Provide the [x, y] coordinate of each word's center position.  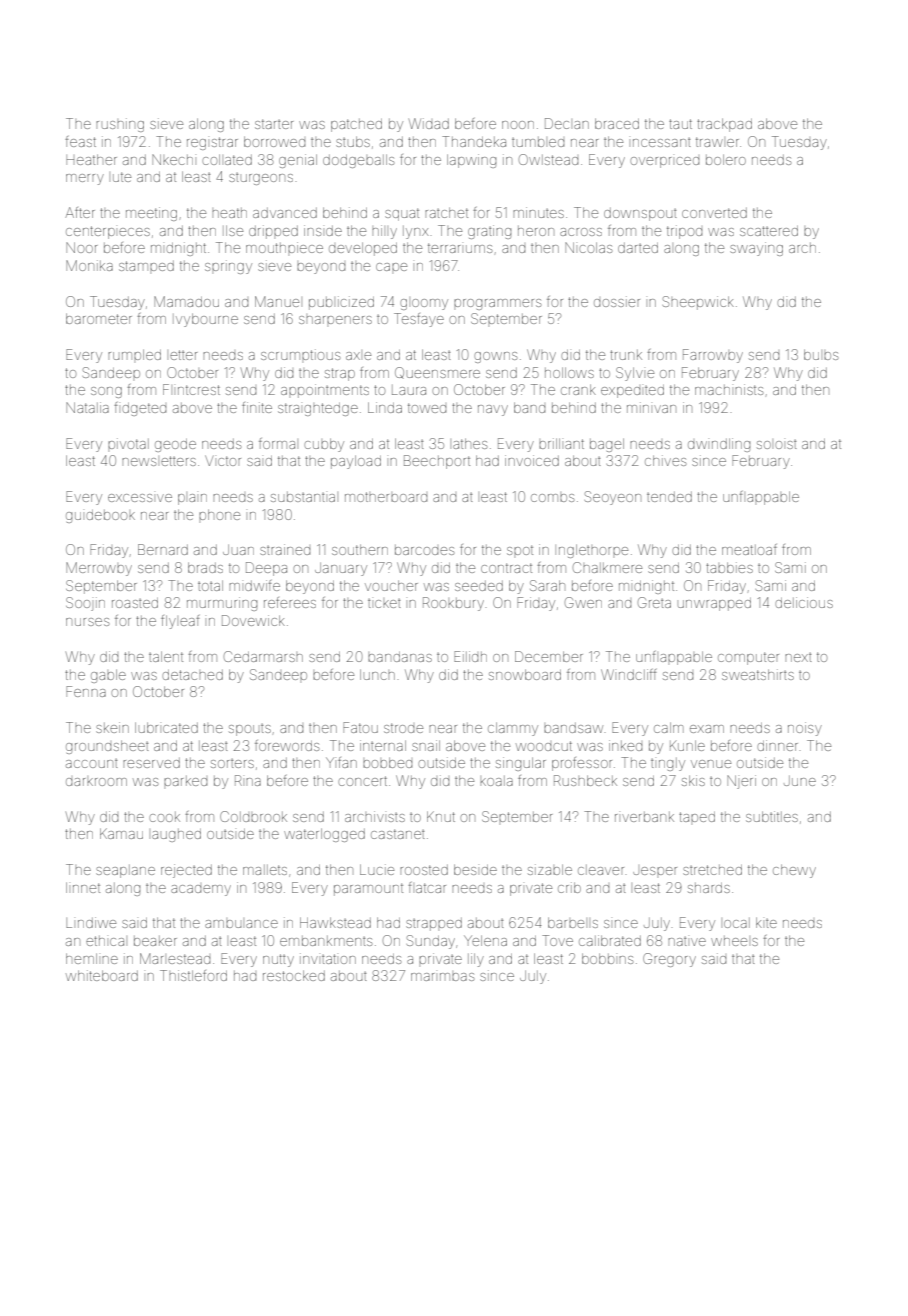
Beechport [437, 462]
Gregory [669, 960]
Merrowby [99, 569]
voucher [391, 585]
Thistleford [193, 975]
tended [669, 497]
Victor [223, 460]
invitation [328, 958]
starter [274, 124]
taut [680, 124]
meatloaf [749, 549]
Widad [429, 123]
